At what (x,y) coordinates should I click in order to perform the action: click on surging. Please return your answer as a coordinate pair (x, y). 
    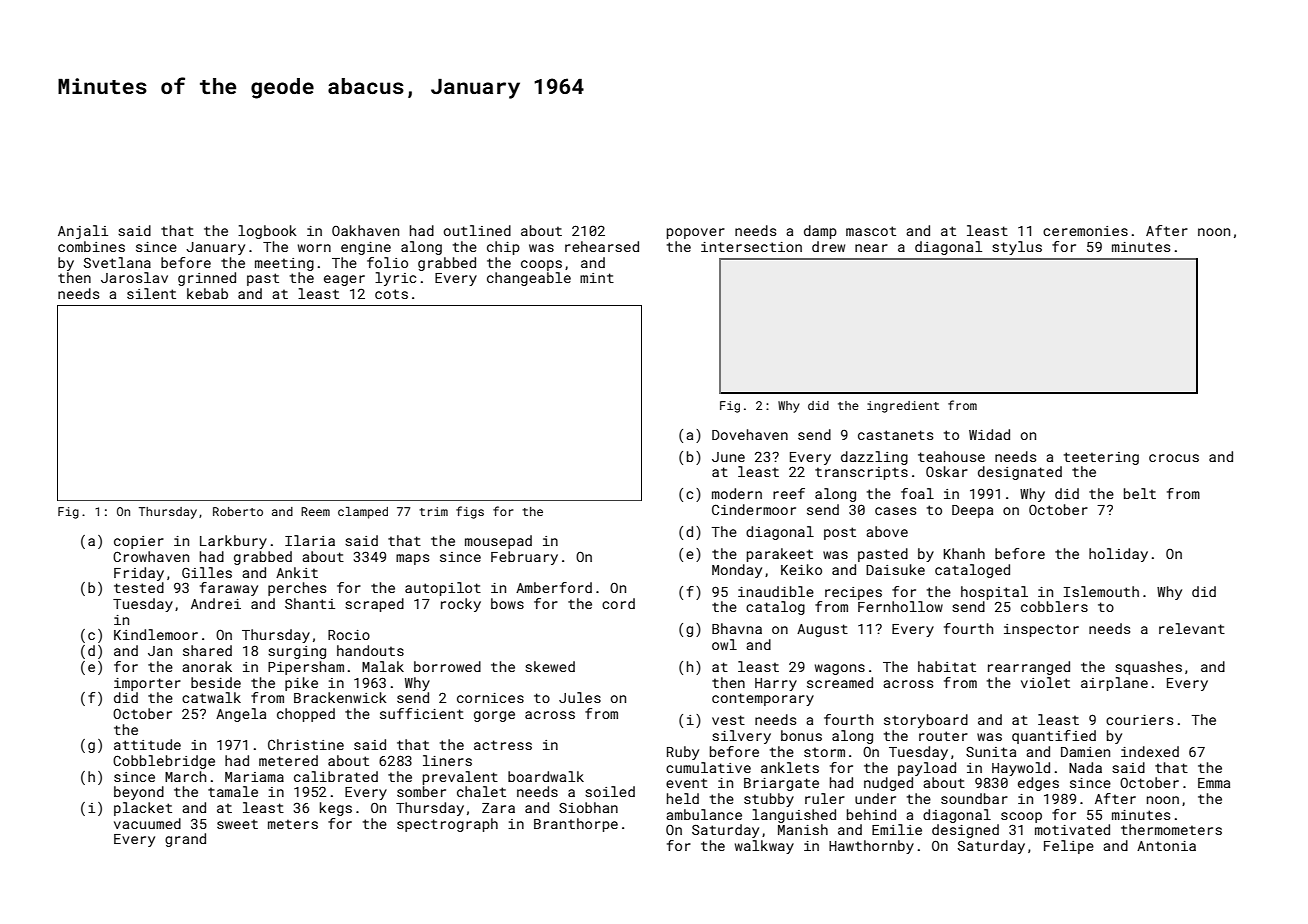
    Looking at the image, I should click on (297, 652).
